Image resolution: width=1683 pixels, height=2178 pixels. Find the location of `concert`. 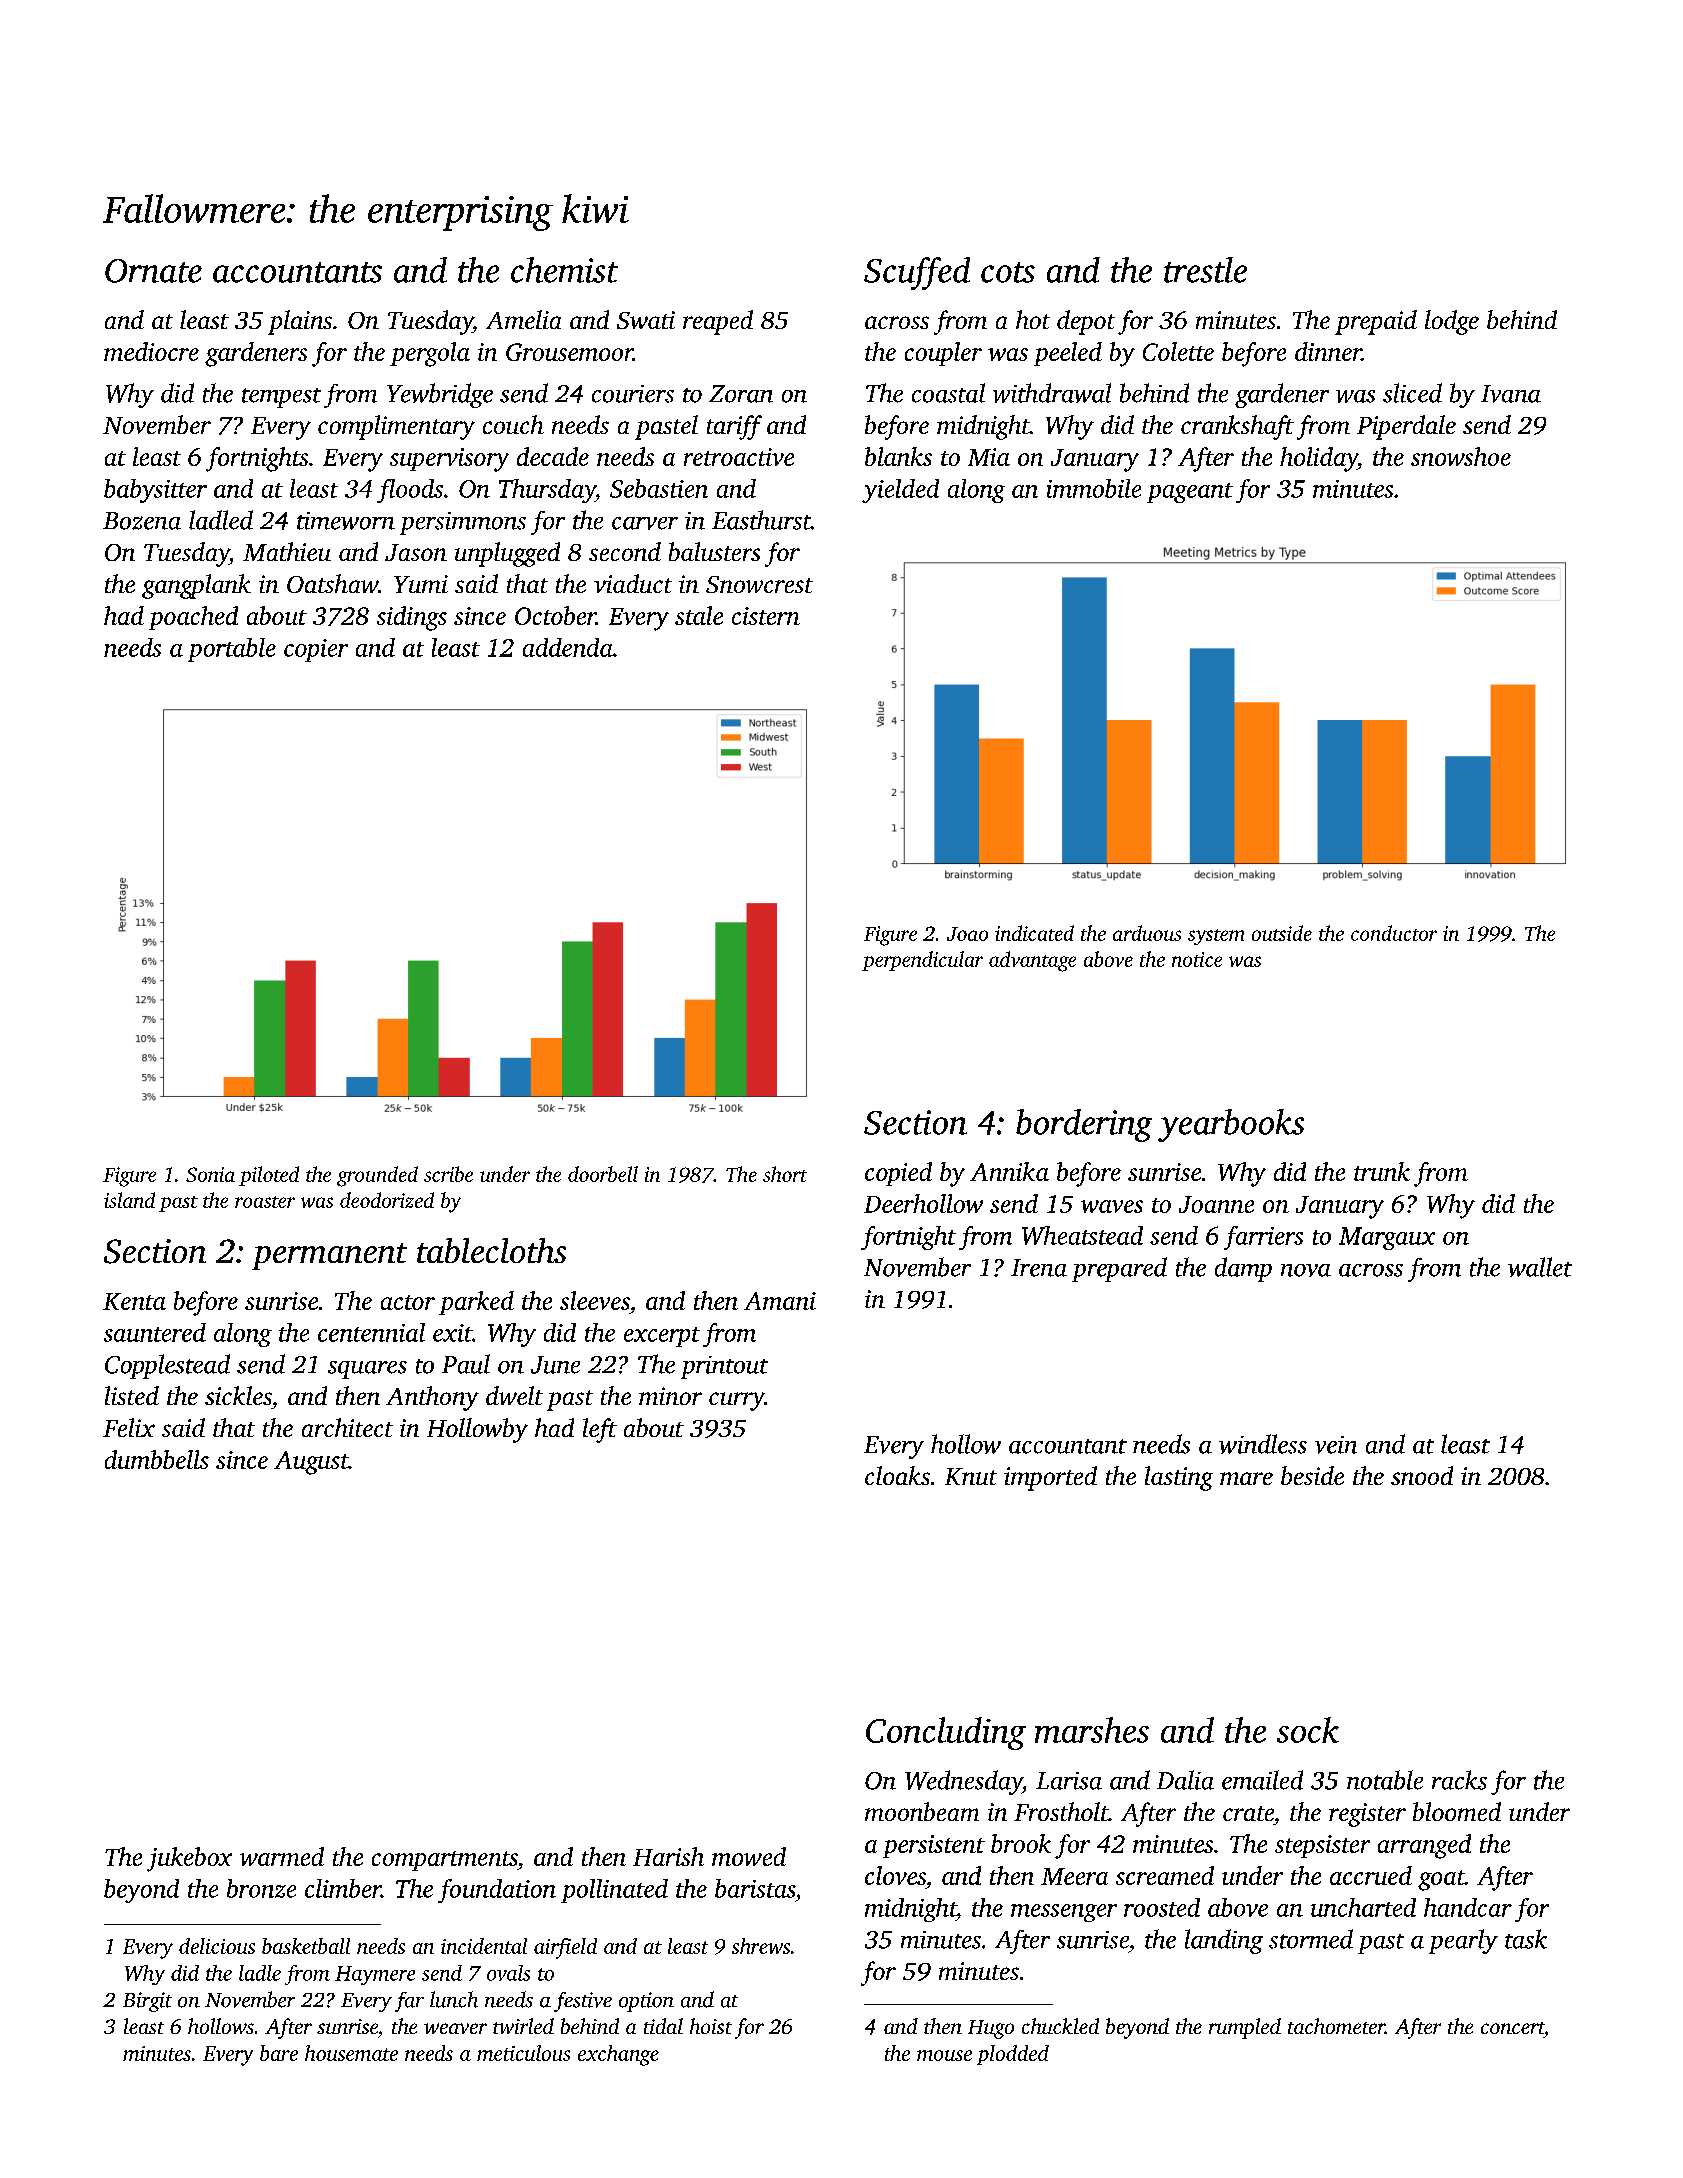

concert is located at coordinates (1512, 2028).
